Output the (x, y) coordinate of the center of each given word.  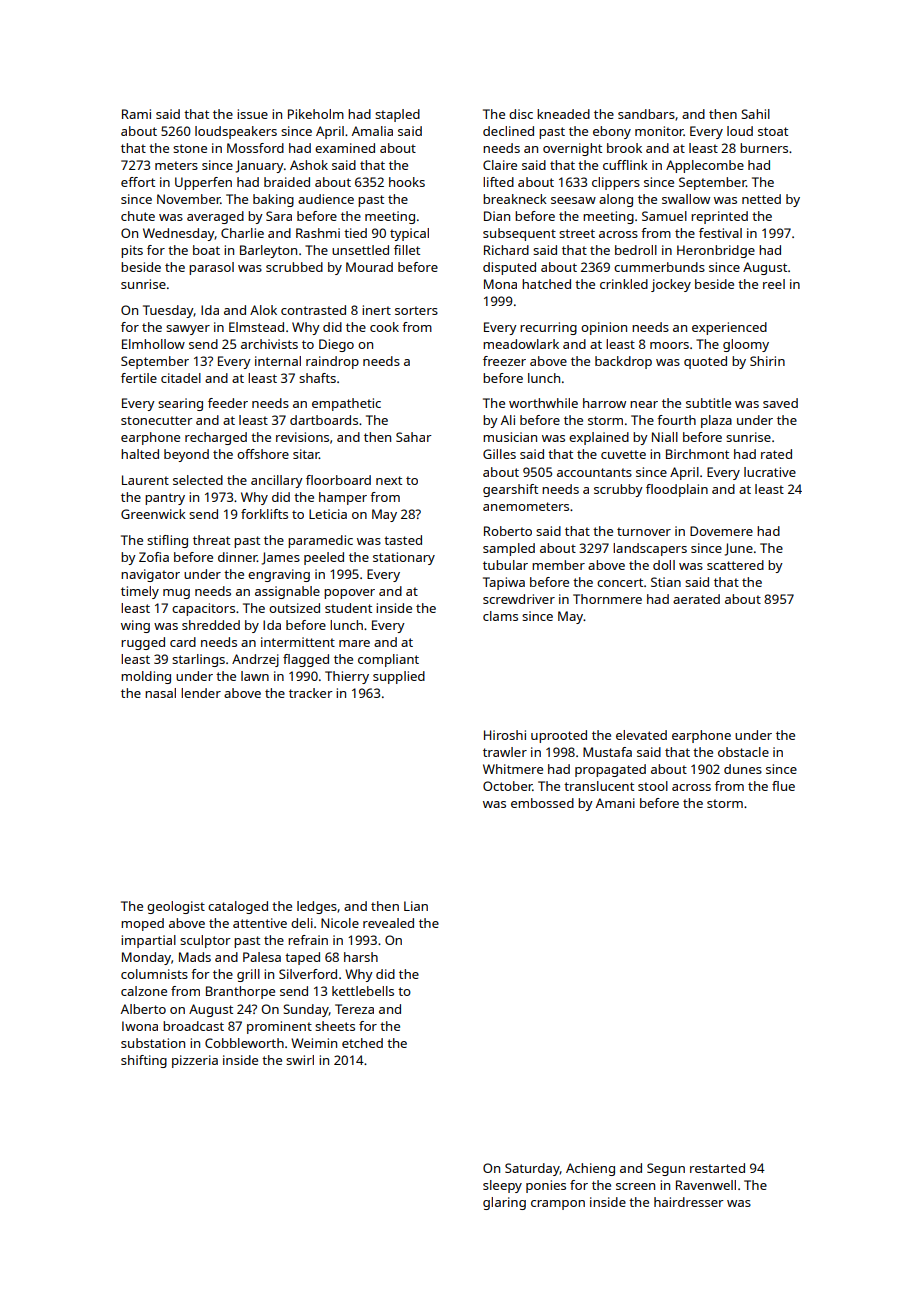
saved (780, 403)
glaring (504, 1203)
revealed (388, 923)
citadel (181, 378)
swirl (300, 1060)
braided (287, 182)
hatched (546, 284)
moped (142, 924)
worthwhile (543, 403)
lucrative (770, 472)
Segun (666, 1169)
